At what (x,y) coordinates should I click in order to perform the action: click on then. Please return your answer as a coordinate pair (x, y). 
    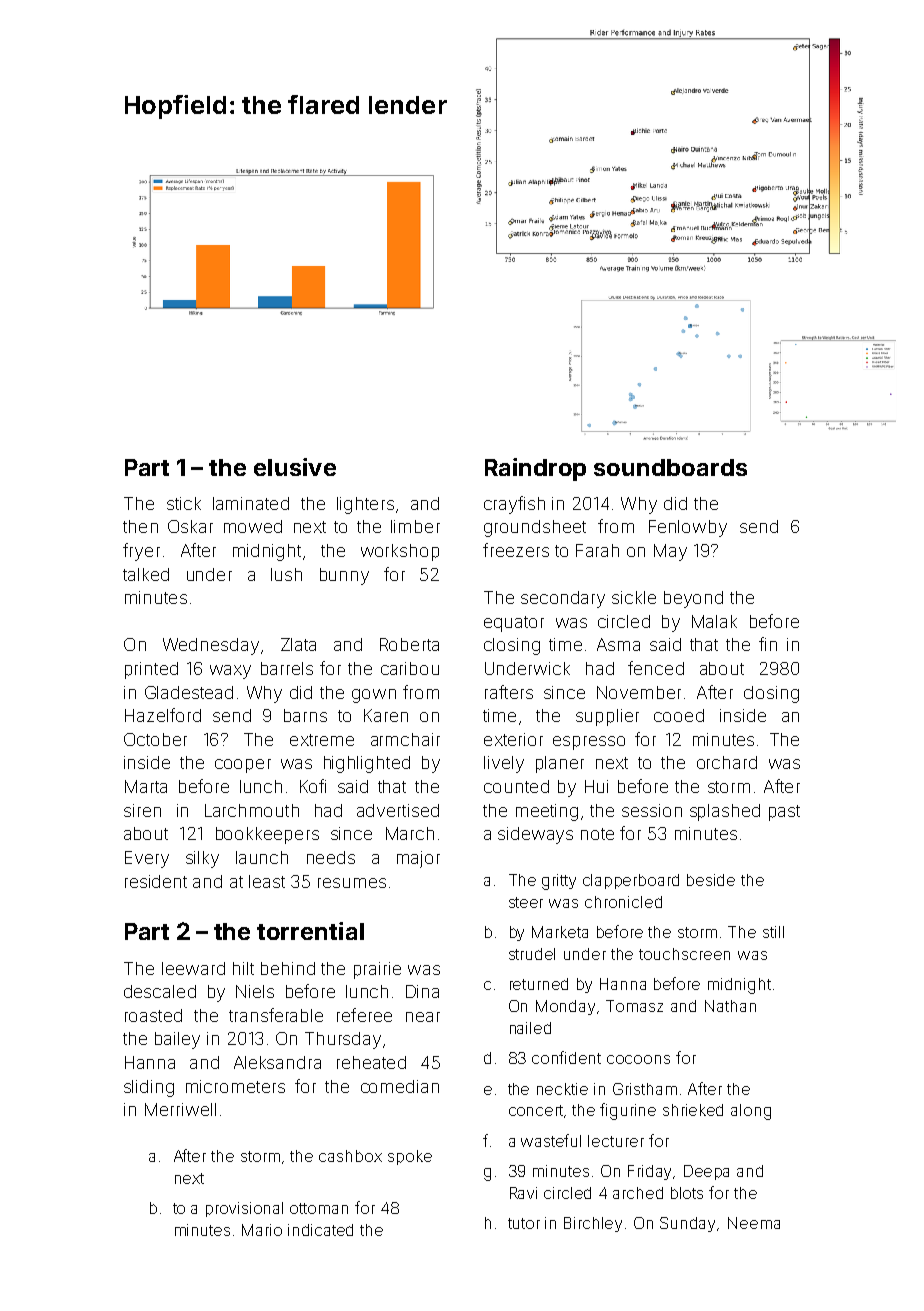
    Looking at the image, I should click on (140, 526).
